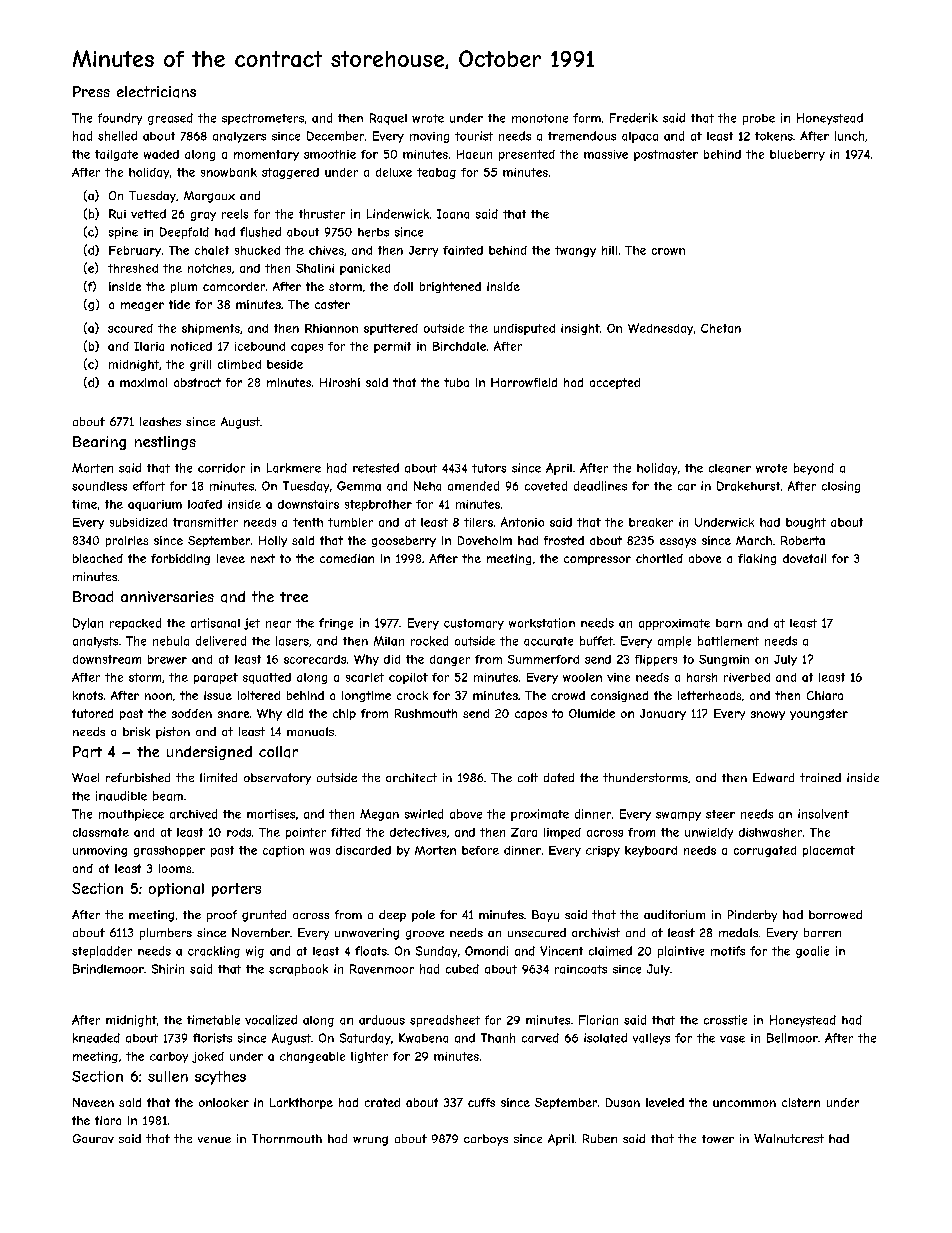 This screenshot has width=952, height=1233. Describe the element at coordinates (218, 695) in the screenshot. I see `issue` at that location.
